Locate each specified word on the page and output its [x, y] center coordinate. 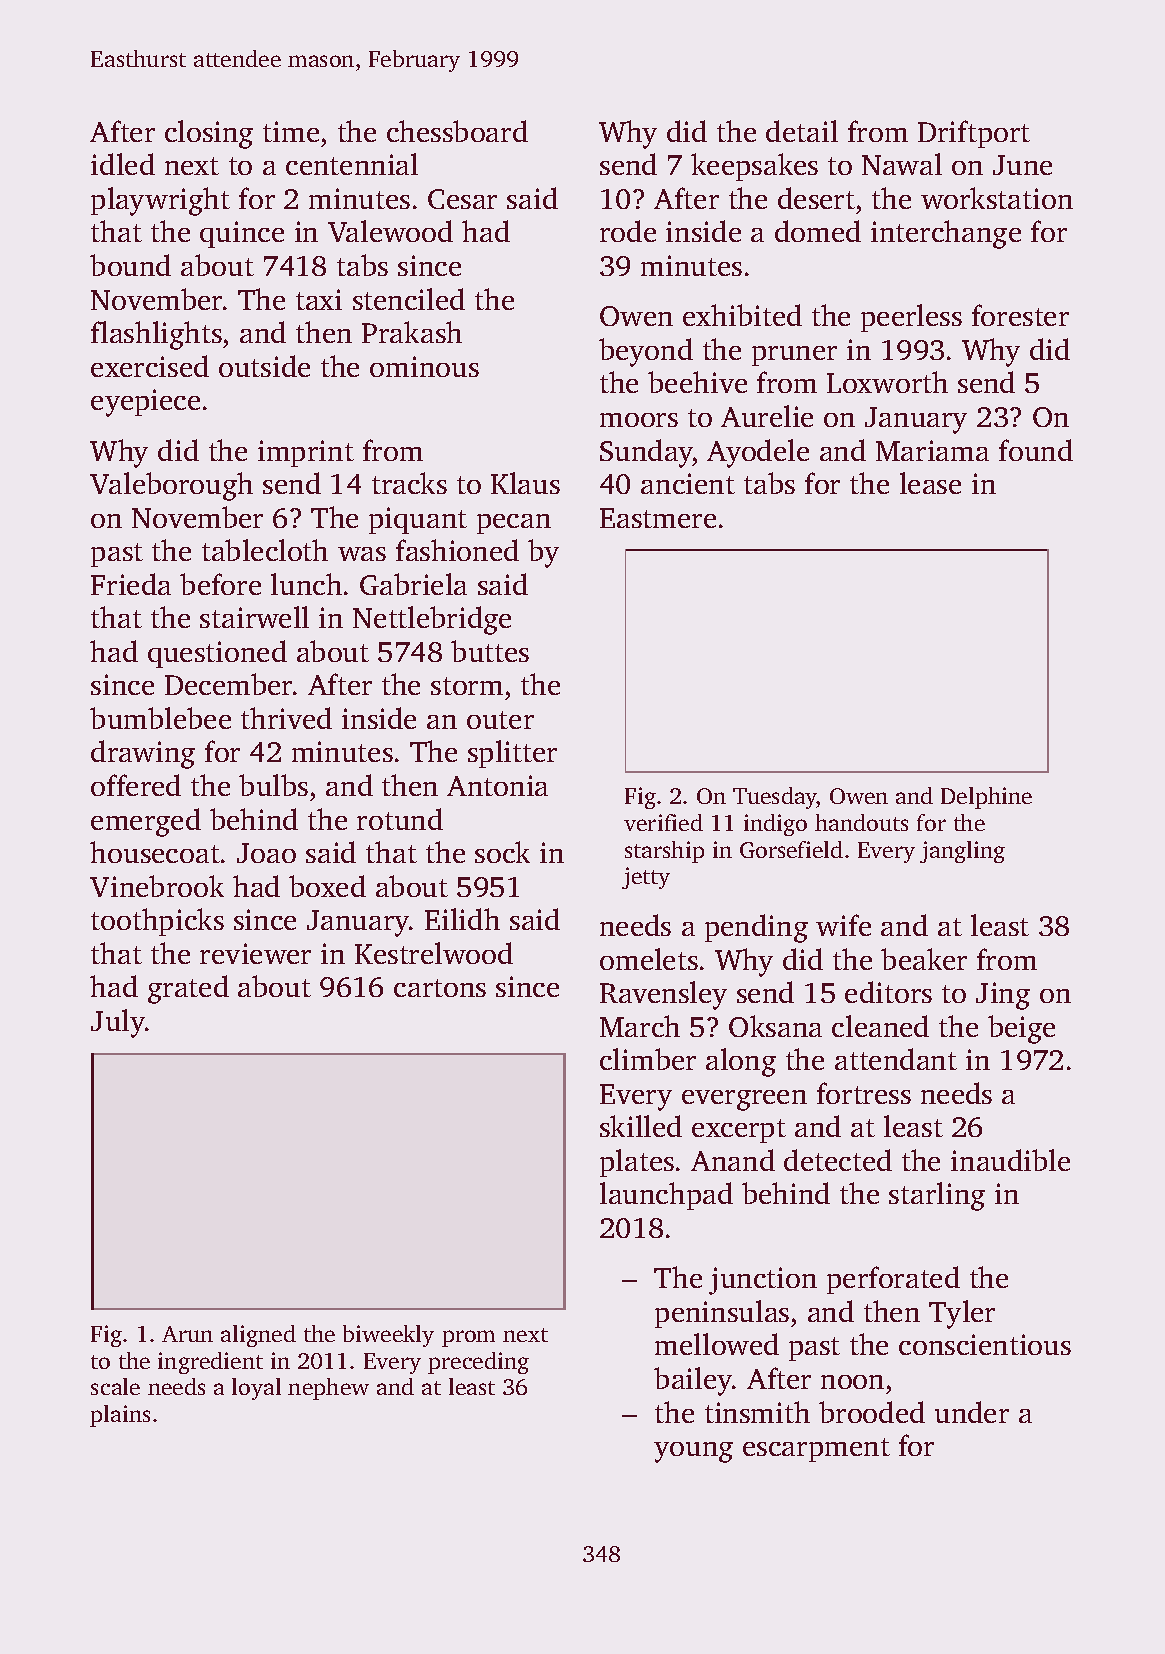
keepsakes [754, 167]
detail [802, 131]
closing [209, 134]
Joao [266, 853]
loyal [256, 1389]
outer [500, 720]
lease [930, 483]
